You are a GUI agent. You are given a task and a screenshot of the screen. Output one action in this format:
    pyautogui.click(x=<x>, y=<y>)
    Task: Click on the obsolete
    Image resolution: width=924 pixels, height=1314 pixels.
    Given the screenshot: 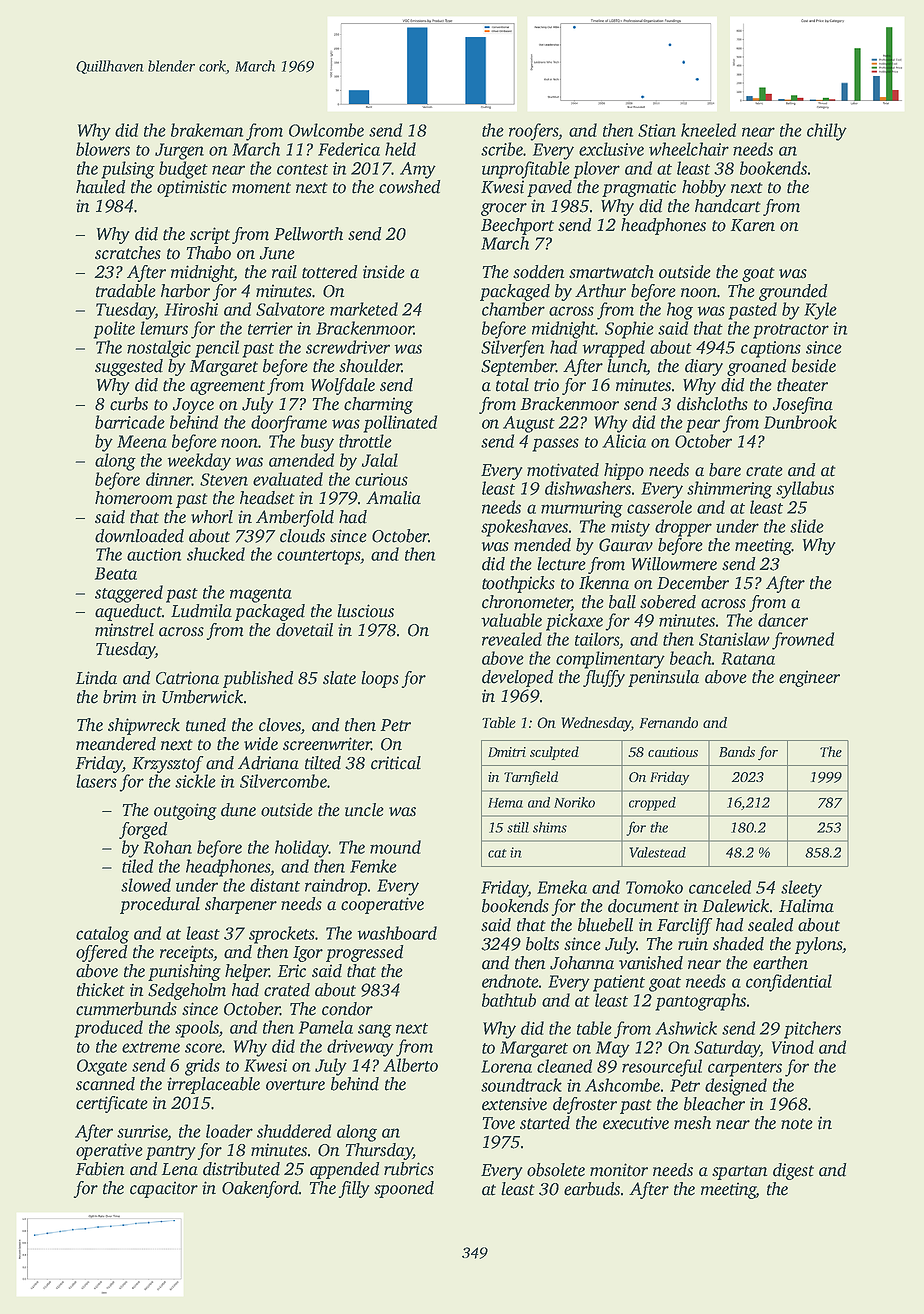 What is the action you would take?
    pyautogui.click(x=556, y=1170)
